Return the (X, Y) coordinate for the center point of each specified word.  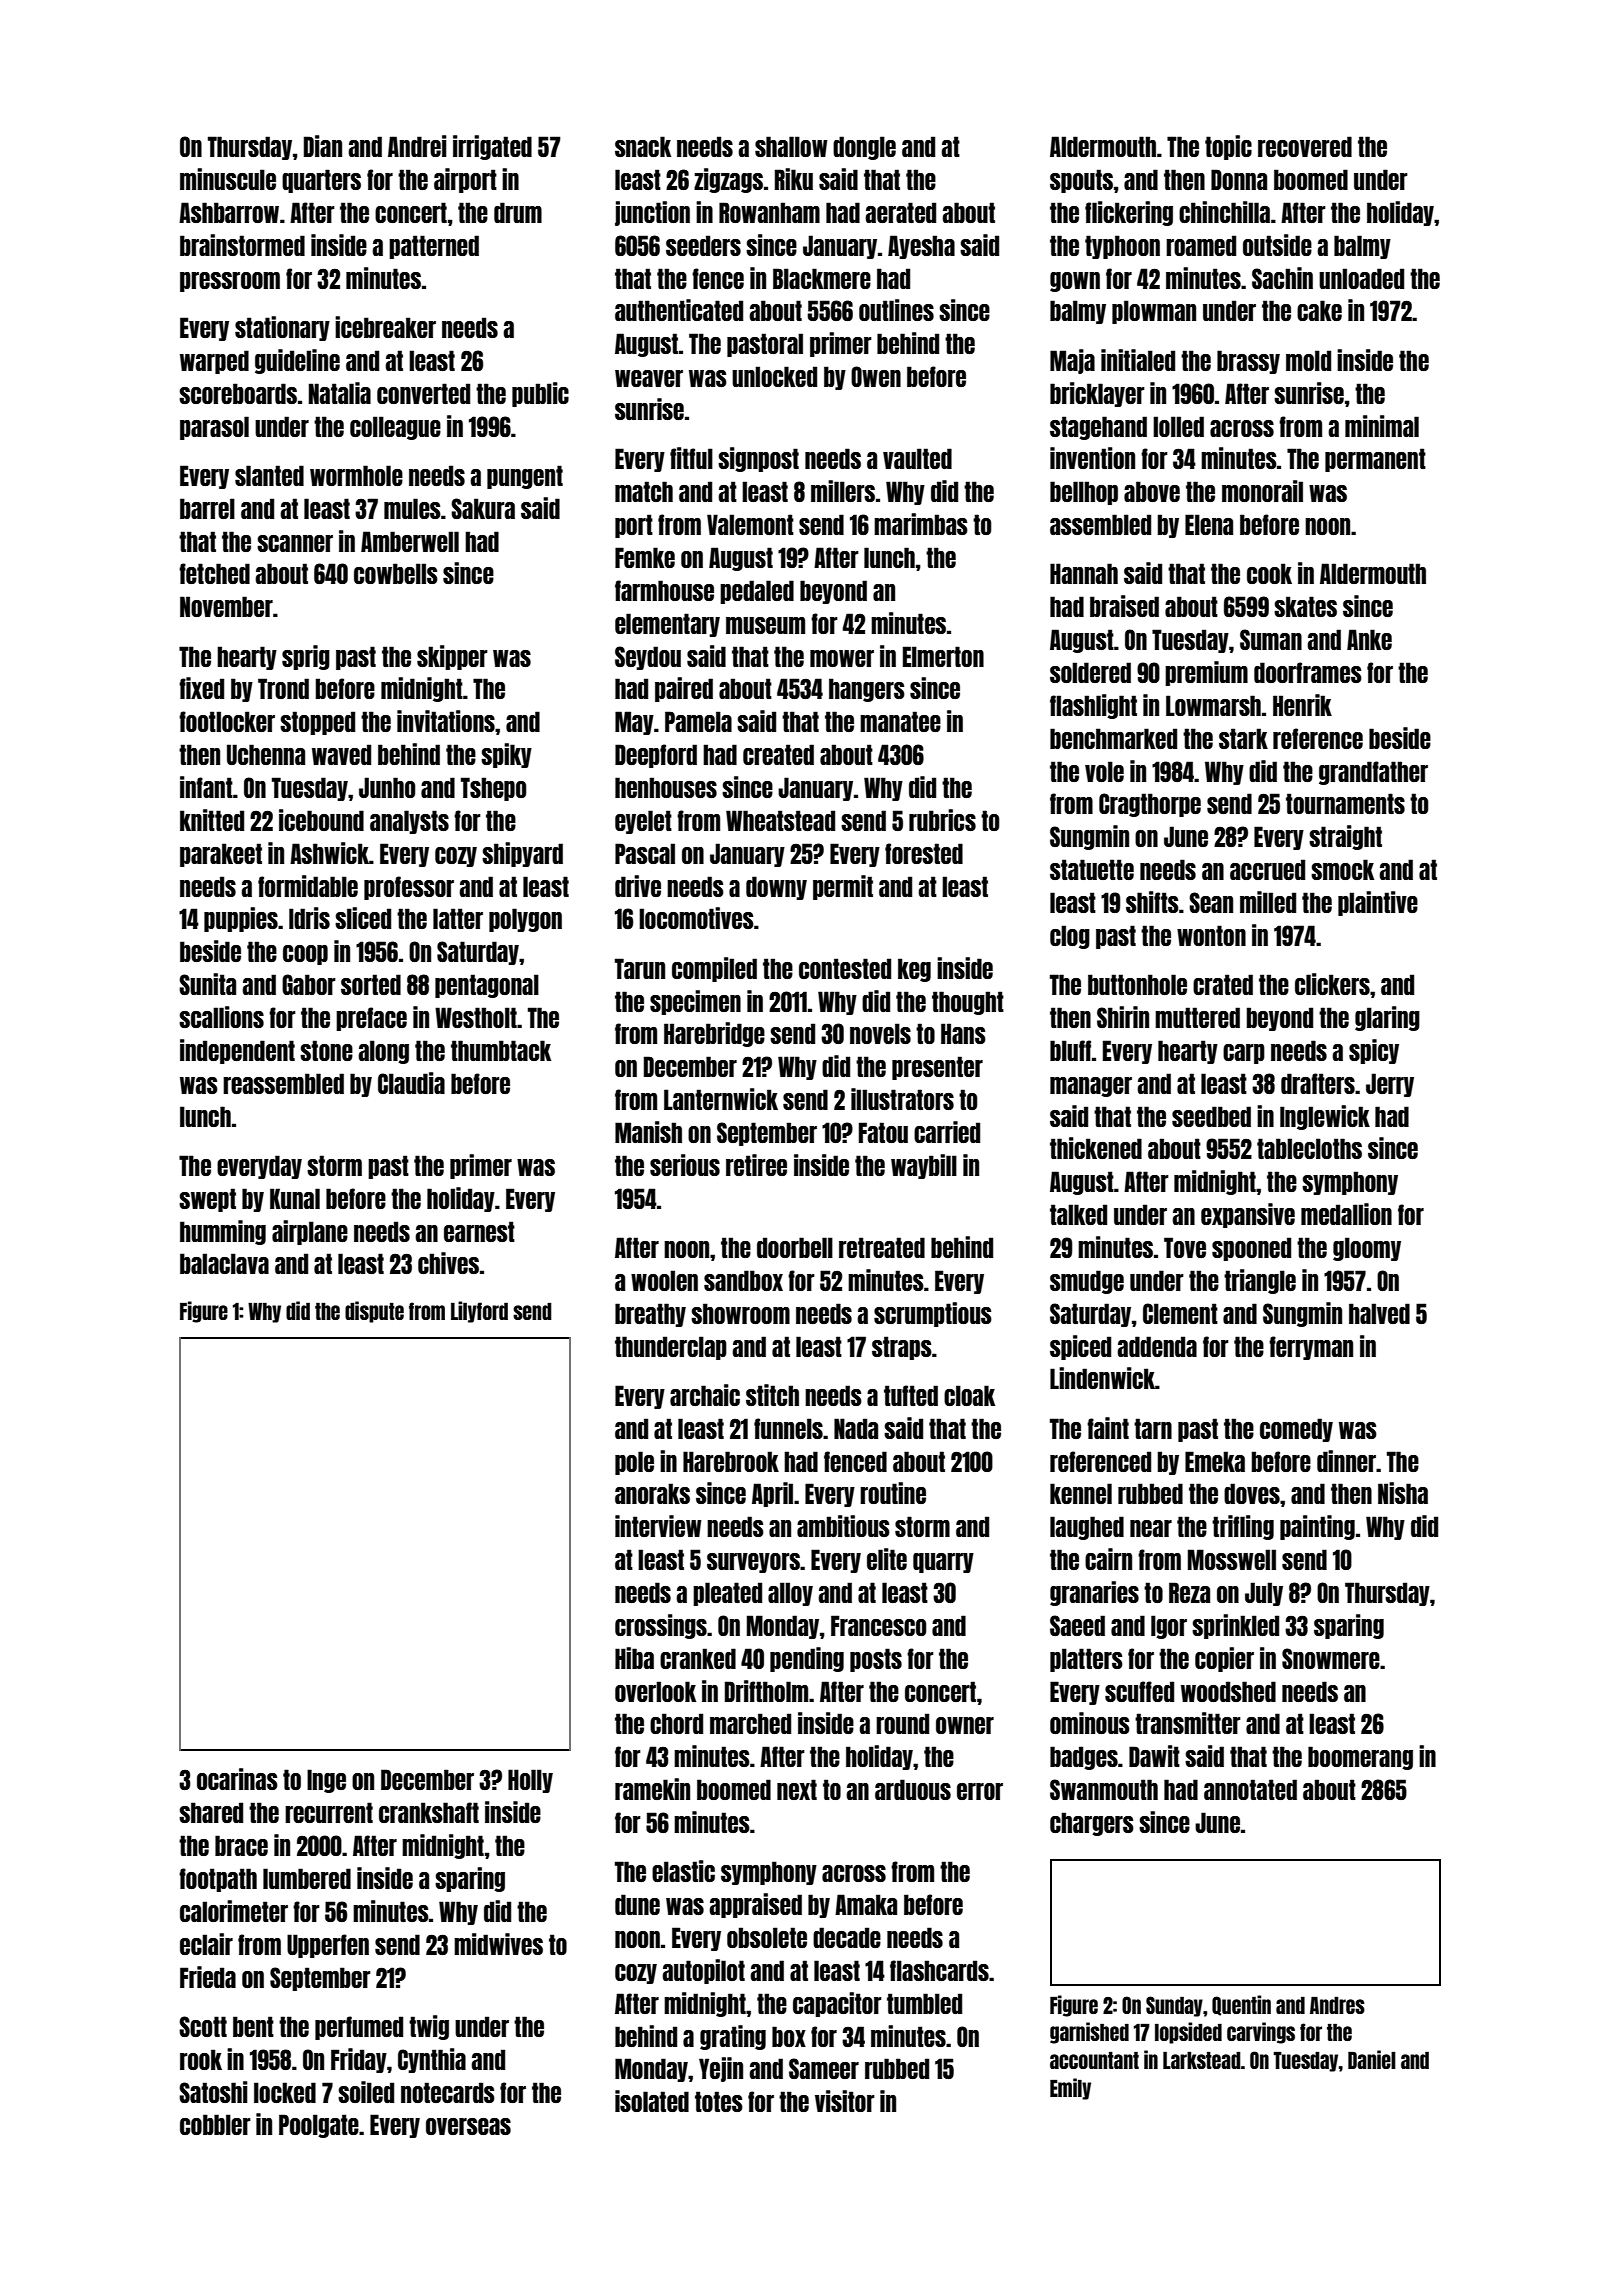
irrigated (492, 147)
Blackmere (822, 278)
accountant (1094, 2060)
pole (634, 1463)
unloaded (1361, 278)
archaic (705, 1395)
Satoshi (213, 2092)
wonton (1211, 935)
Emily (1070, 2089)
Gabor (309, 984)
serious (685, 1165)
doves (1252, 1493)
